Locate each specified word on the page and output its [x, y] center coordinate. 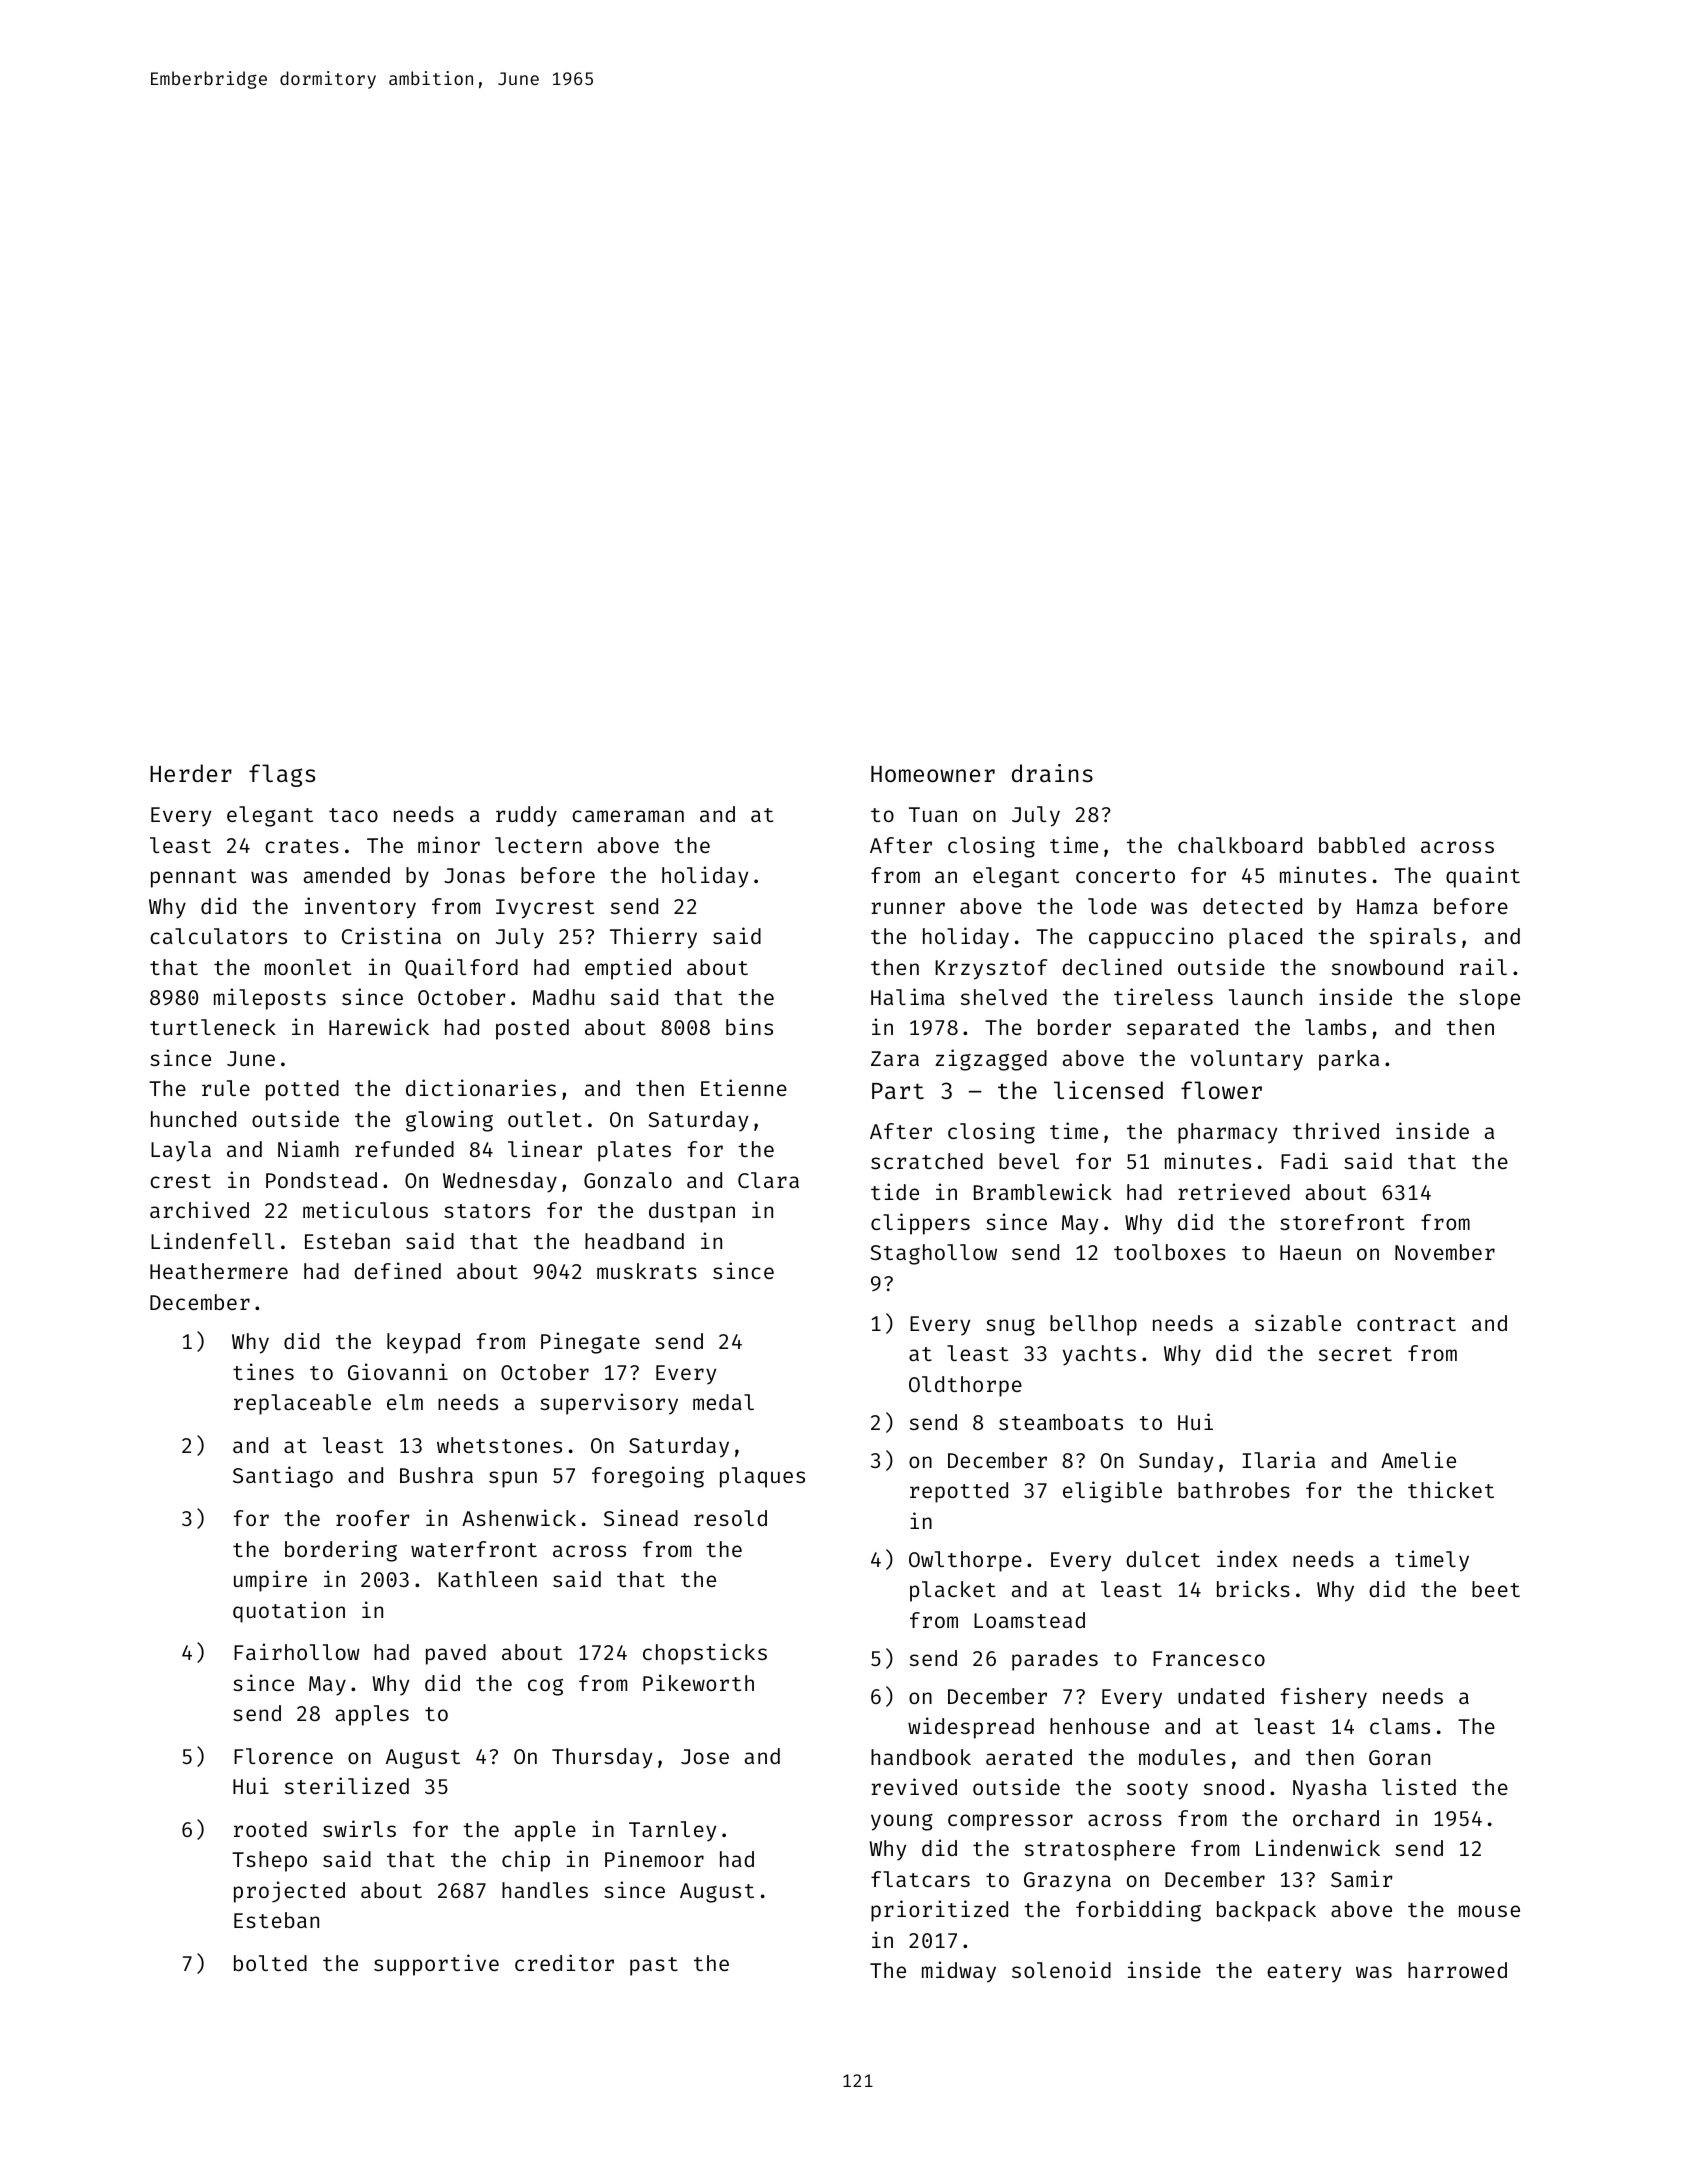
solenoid [1061, 1969]
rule [226, 1088]
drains [1052, 773]
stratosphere [1100, 1850]
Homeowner [933, 774]
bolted [270, 1963]
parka [1349, 1060]
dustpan [692, 1212]
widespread [971, 1728]
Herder [191, 773]
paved [456, 1654]
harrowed [1457, 1970]
